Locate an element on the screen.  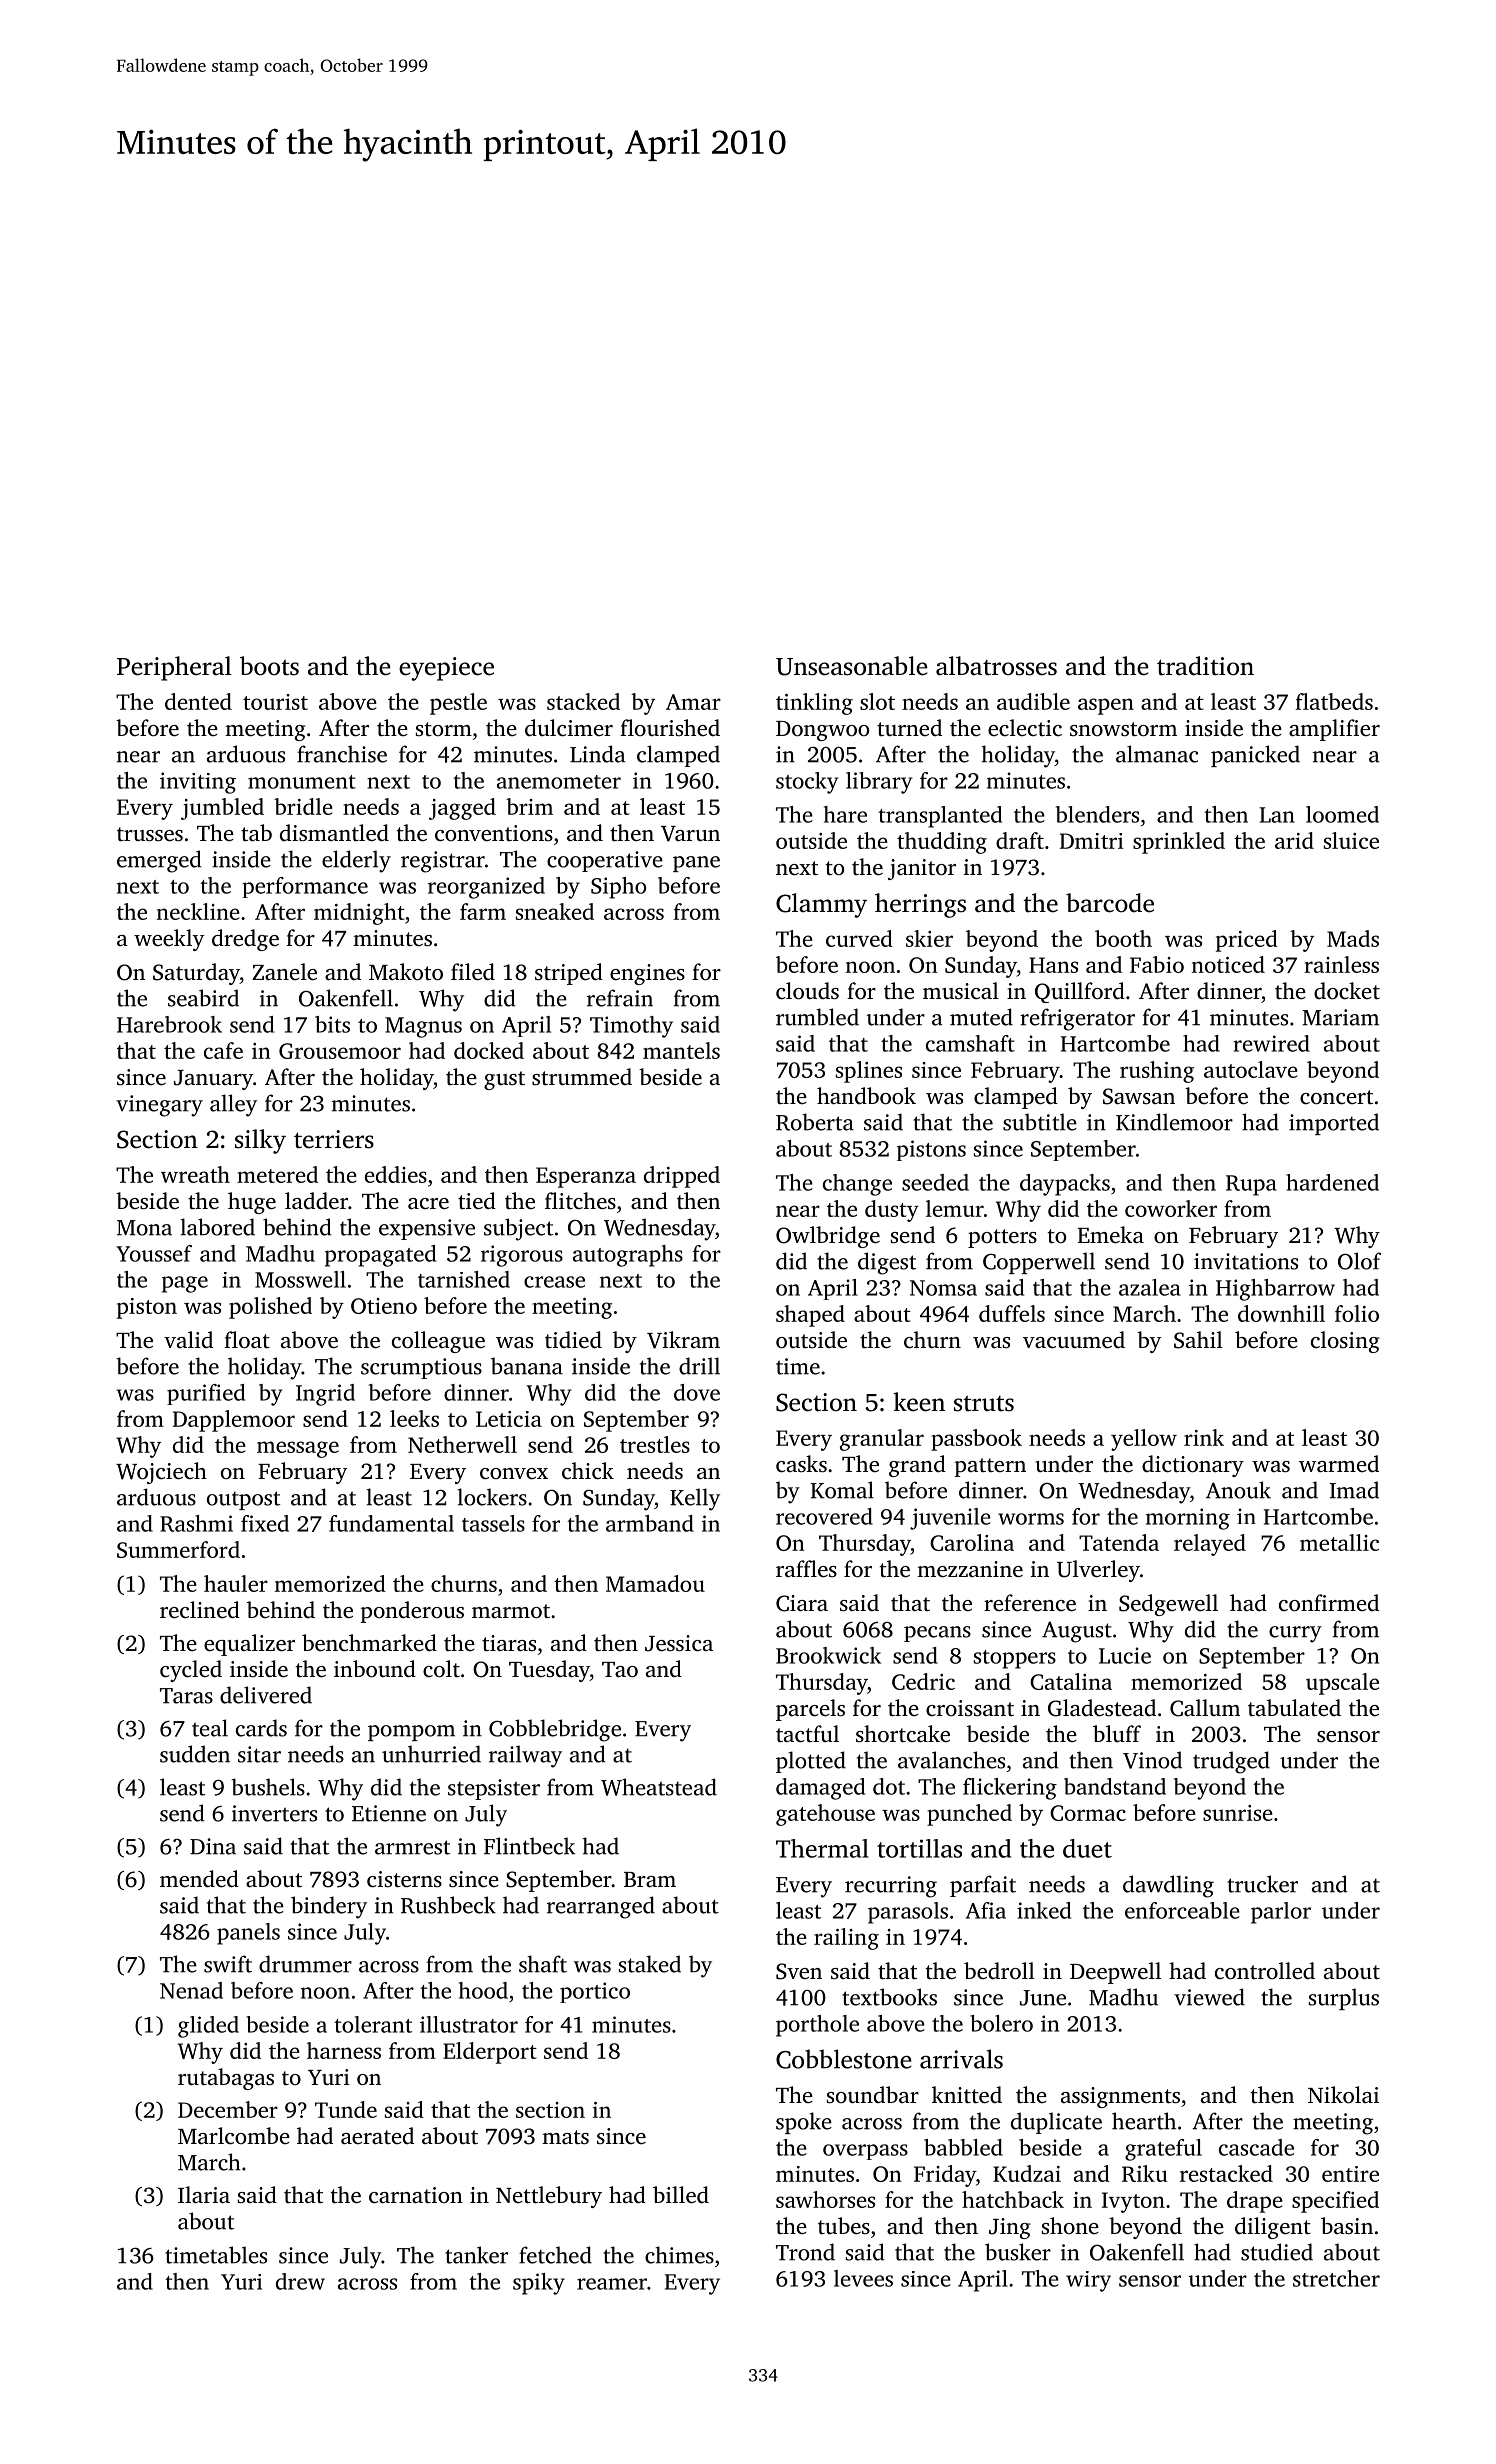
armband is located at coordinates (650, 1523).
